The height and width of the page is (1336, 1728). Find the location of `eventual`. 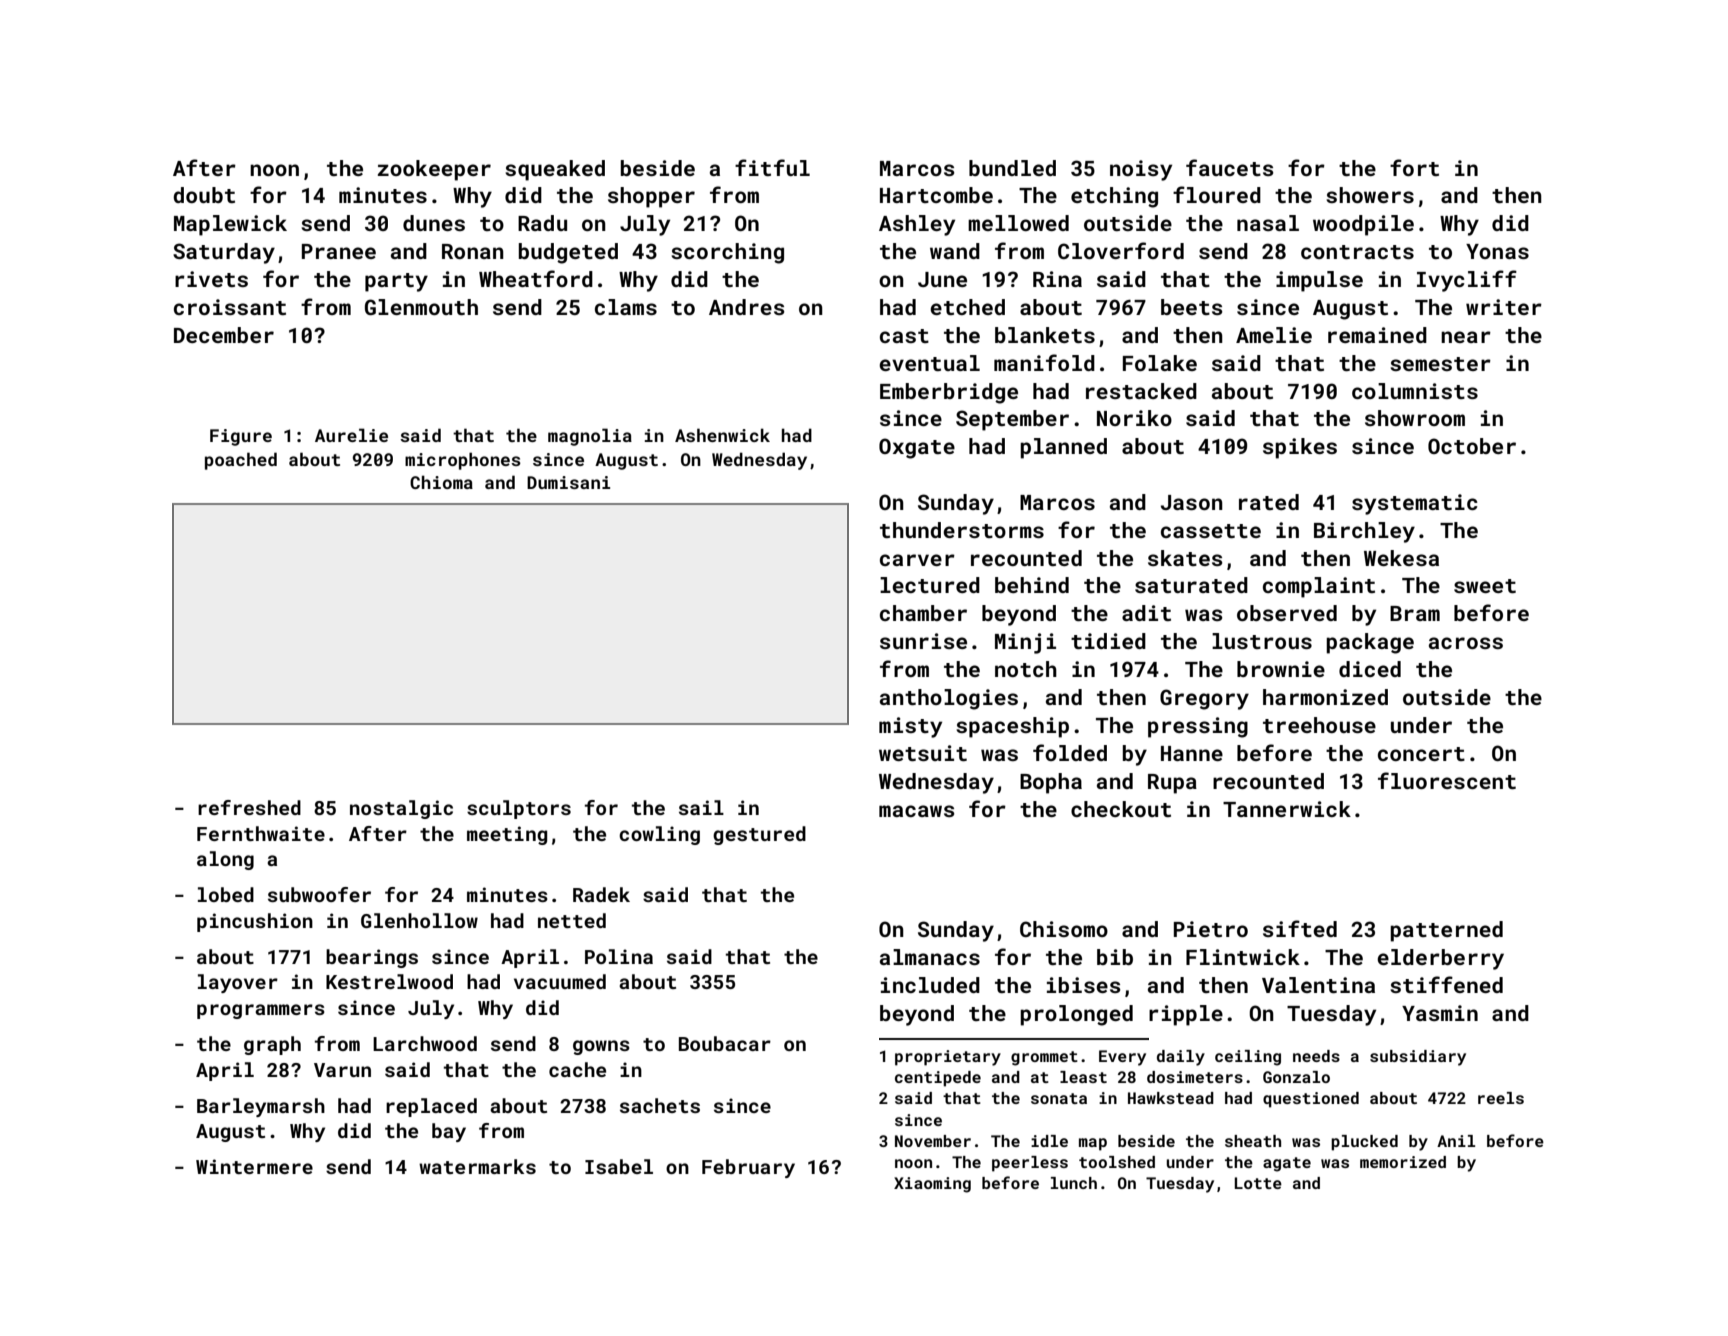

eventual is located at coordinates (929, 363).
